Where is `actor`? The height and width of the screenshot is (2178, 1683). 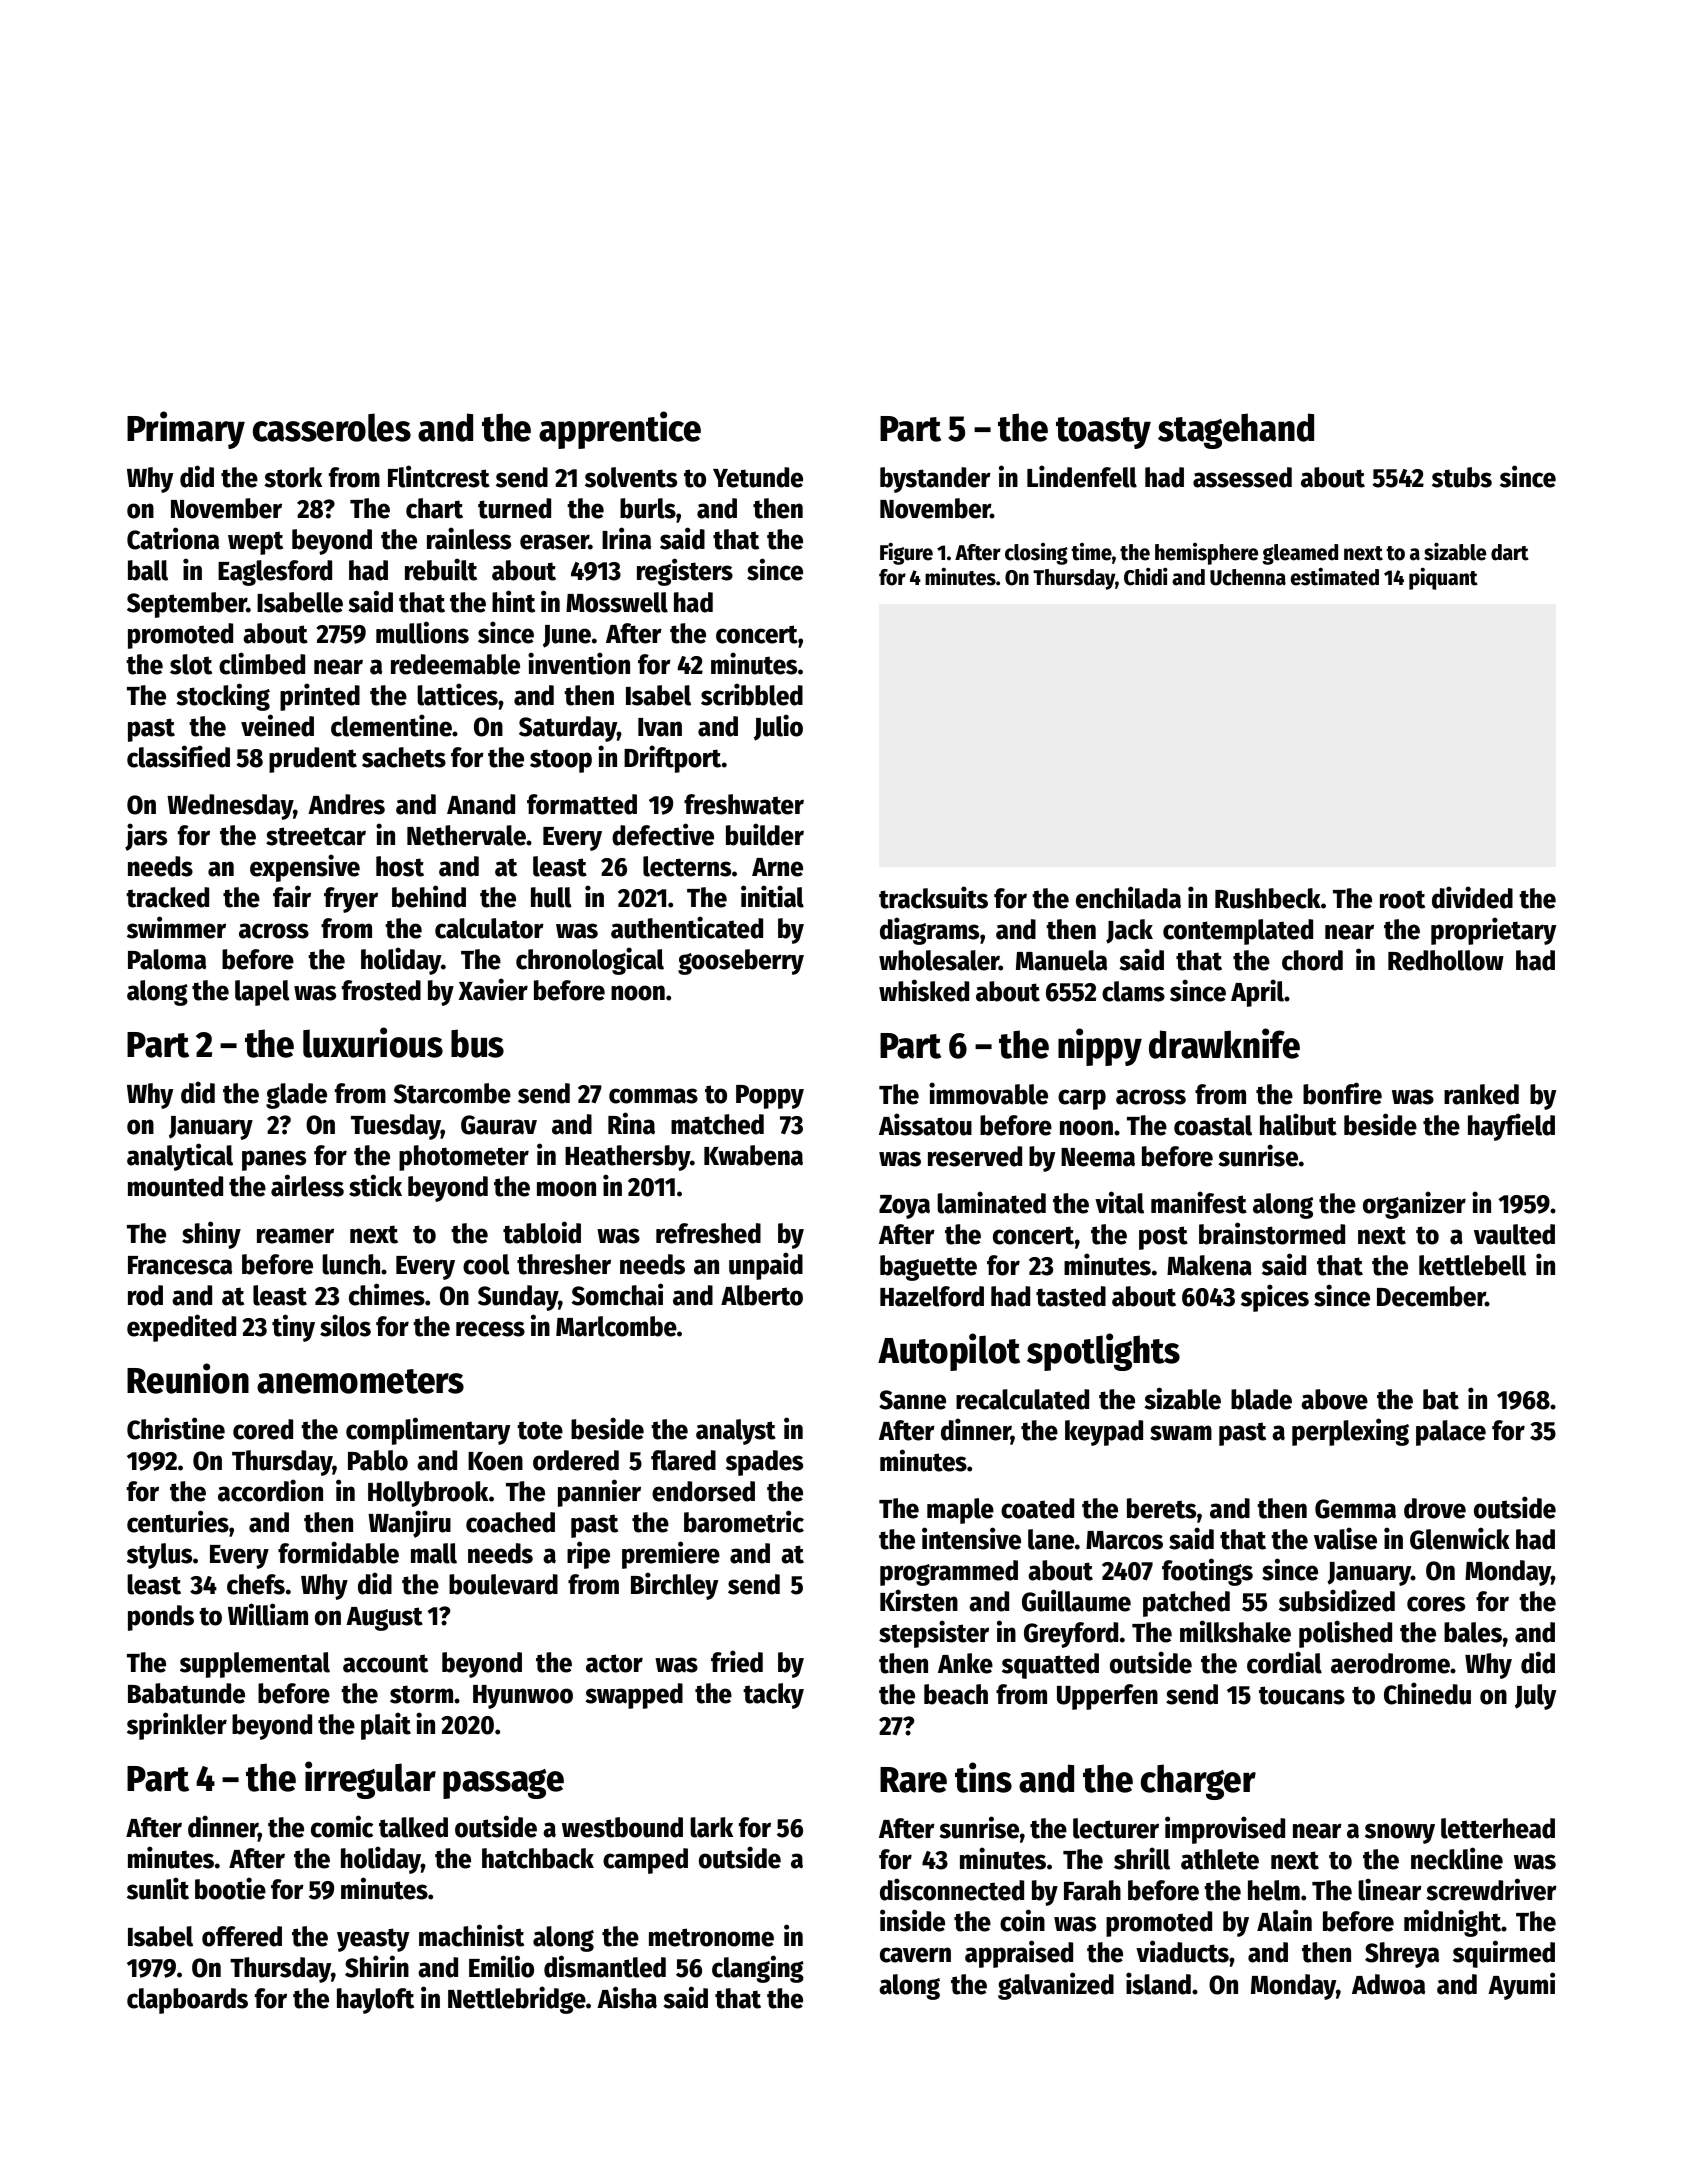 actor is located at coordinates (614, 1663).
